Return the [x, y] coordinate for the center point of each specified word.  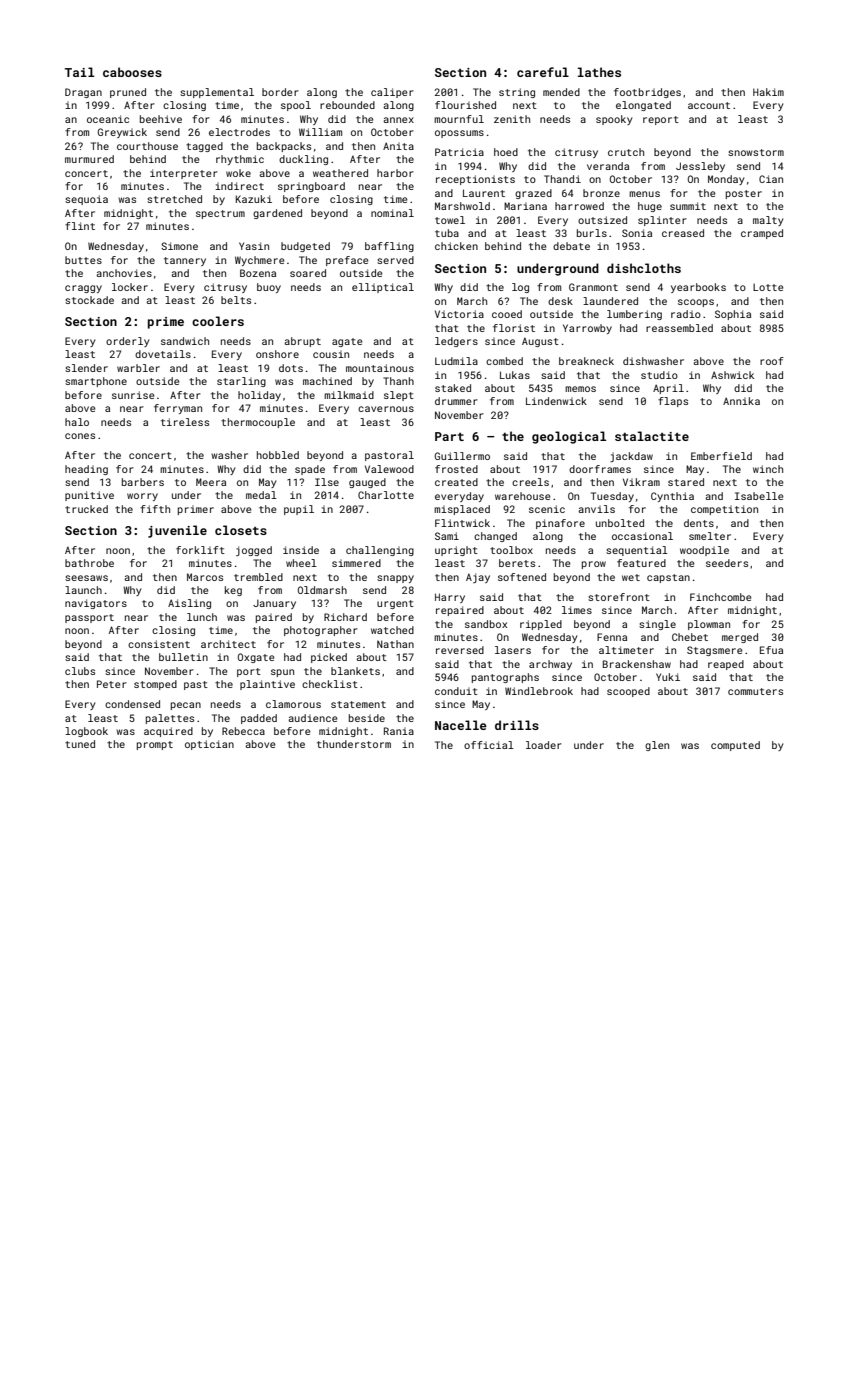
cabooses [132, 72]
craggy [83, 289]
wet [631, 577]
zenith [512, 119]
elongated [643, 106]
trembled [258, 577]
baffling [389, 247]
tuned [80, 744]
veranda [608, 166]
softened [522, 577]
